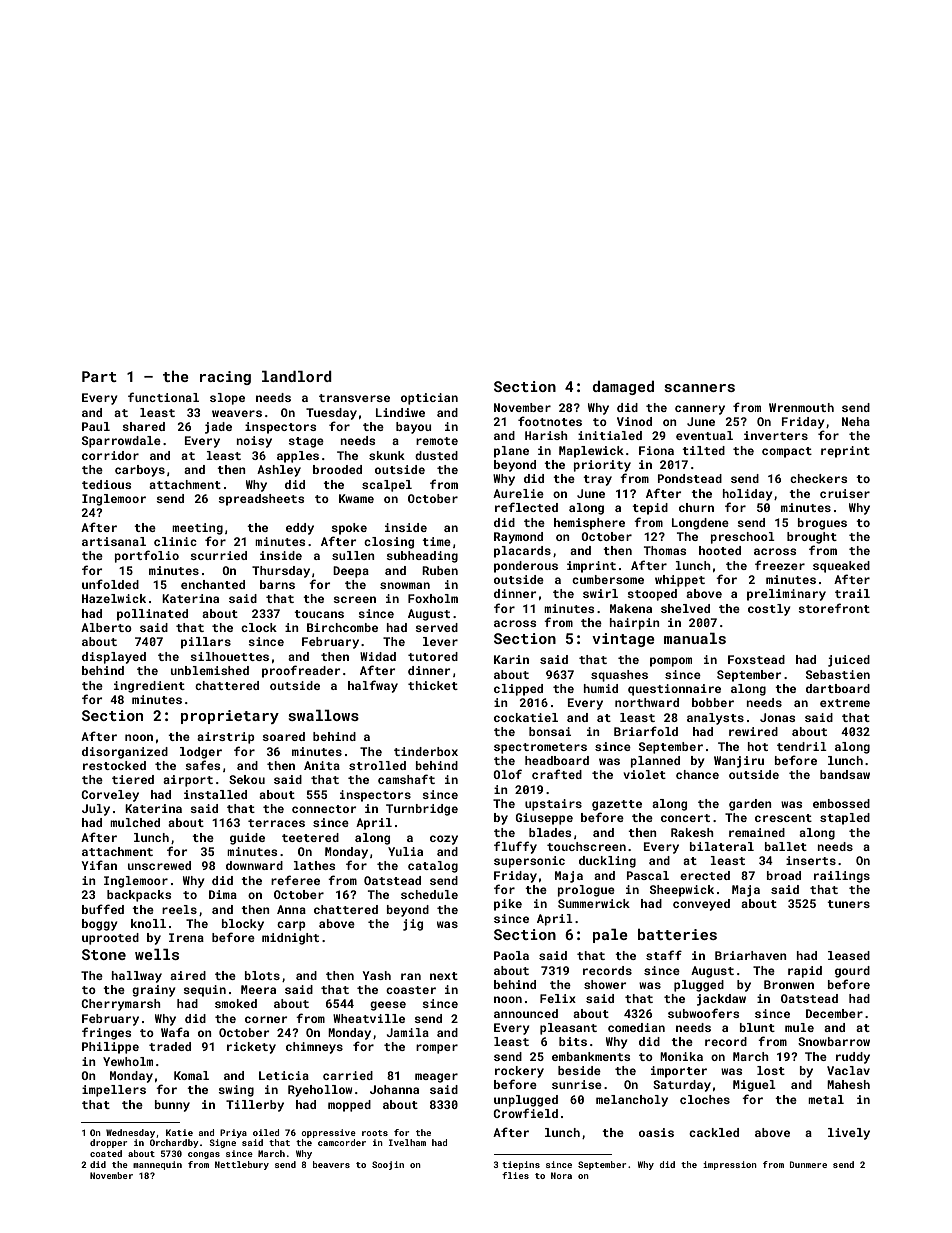  I want to click on safes, so click(202, 765).
